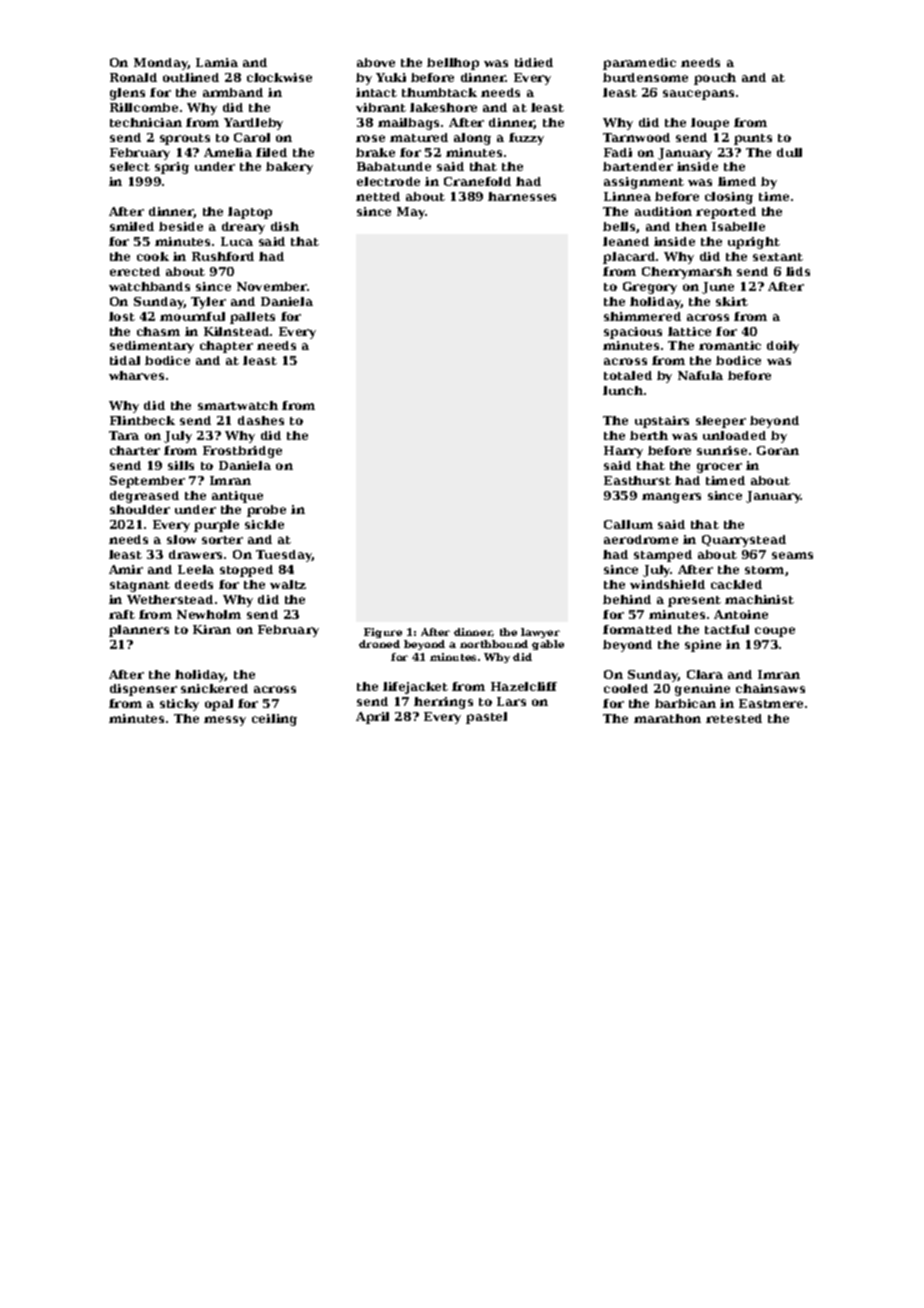 Image resolution: width=924 pixels, height=1308 pixels. Describe the element at coordinates (264, 524) in the image. I see `sickle` at that location.
